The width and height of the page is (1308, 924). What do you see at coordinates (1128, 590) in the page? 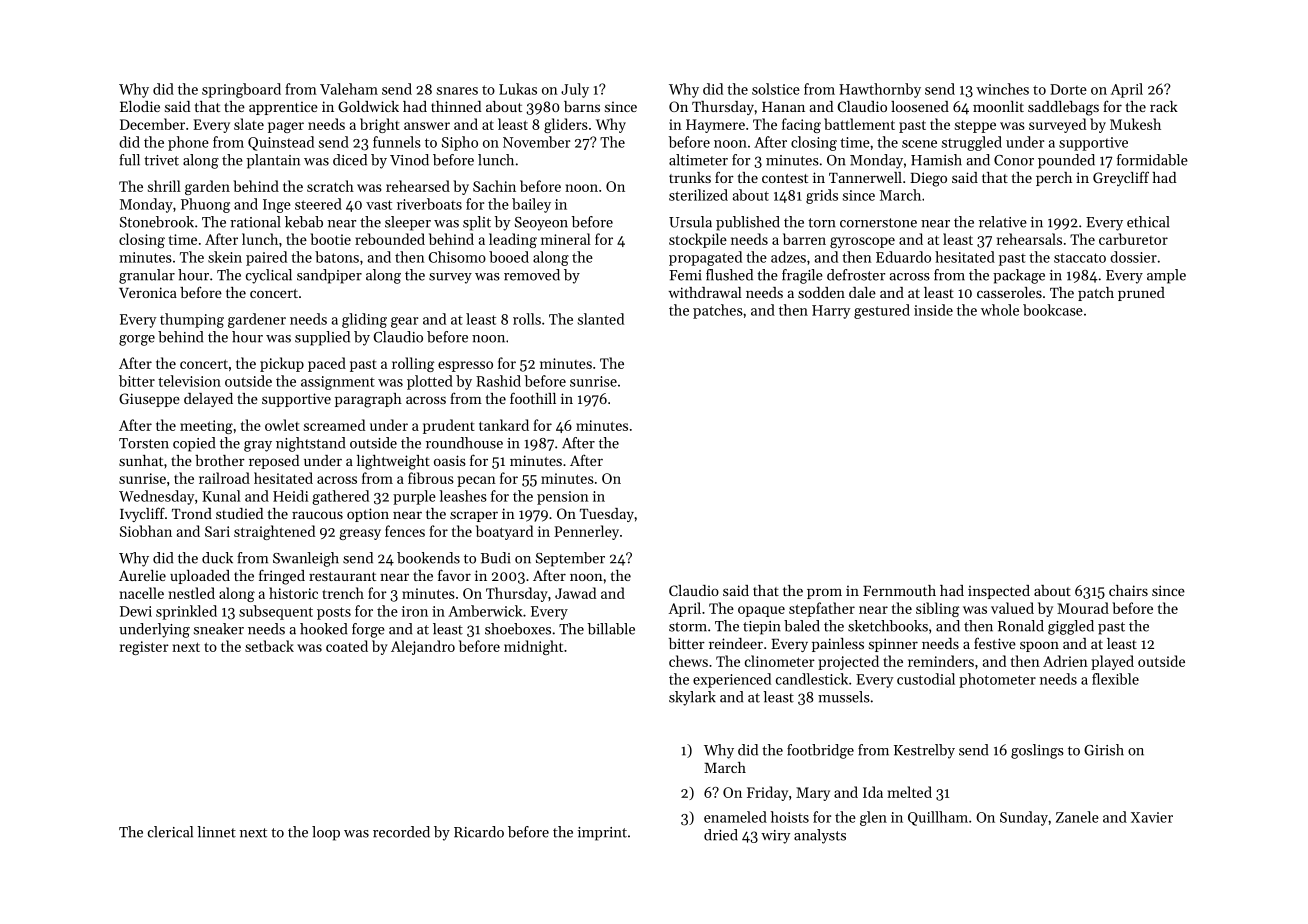
I see `chairs` at bounding box center [1128, 590].
